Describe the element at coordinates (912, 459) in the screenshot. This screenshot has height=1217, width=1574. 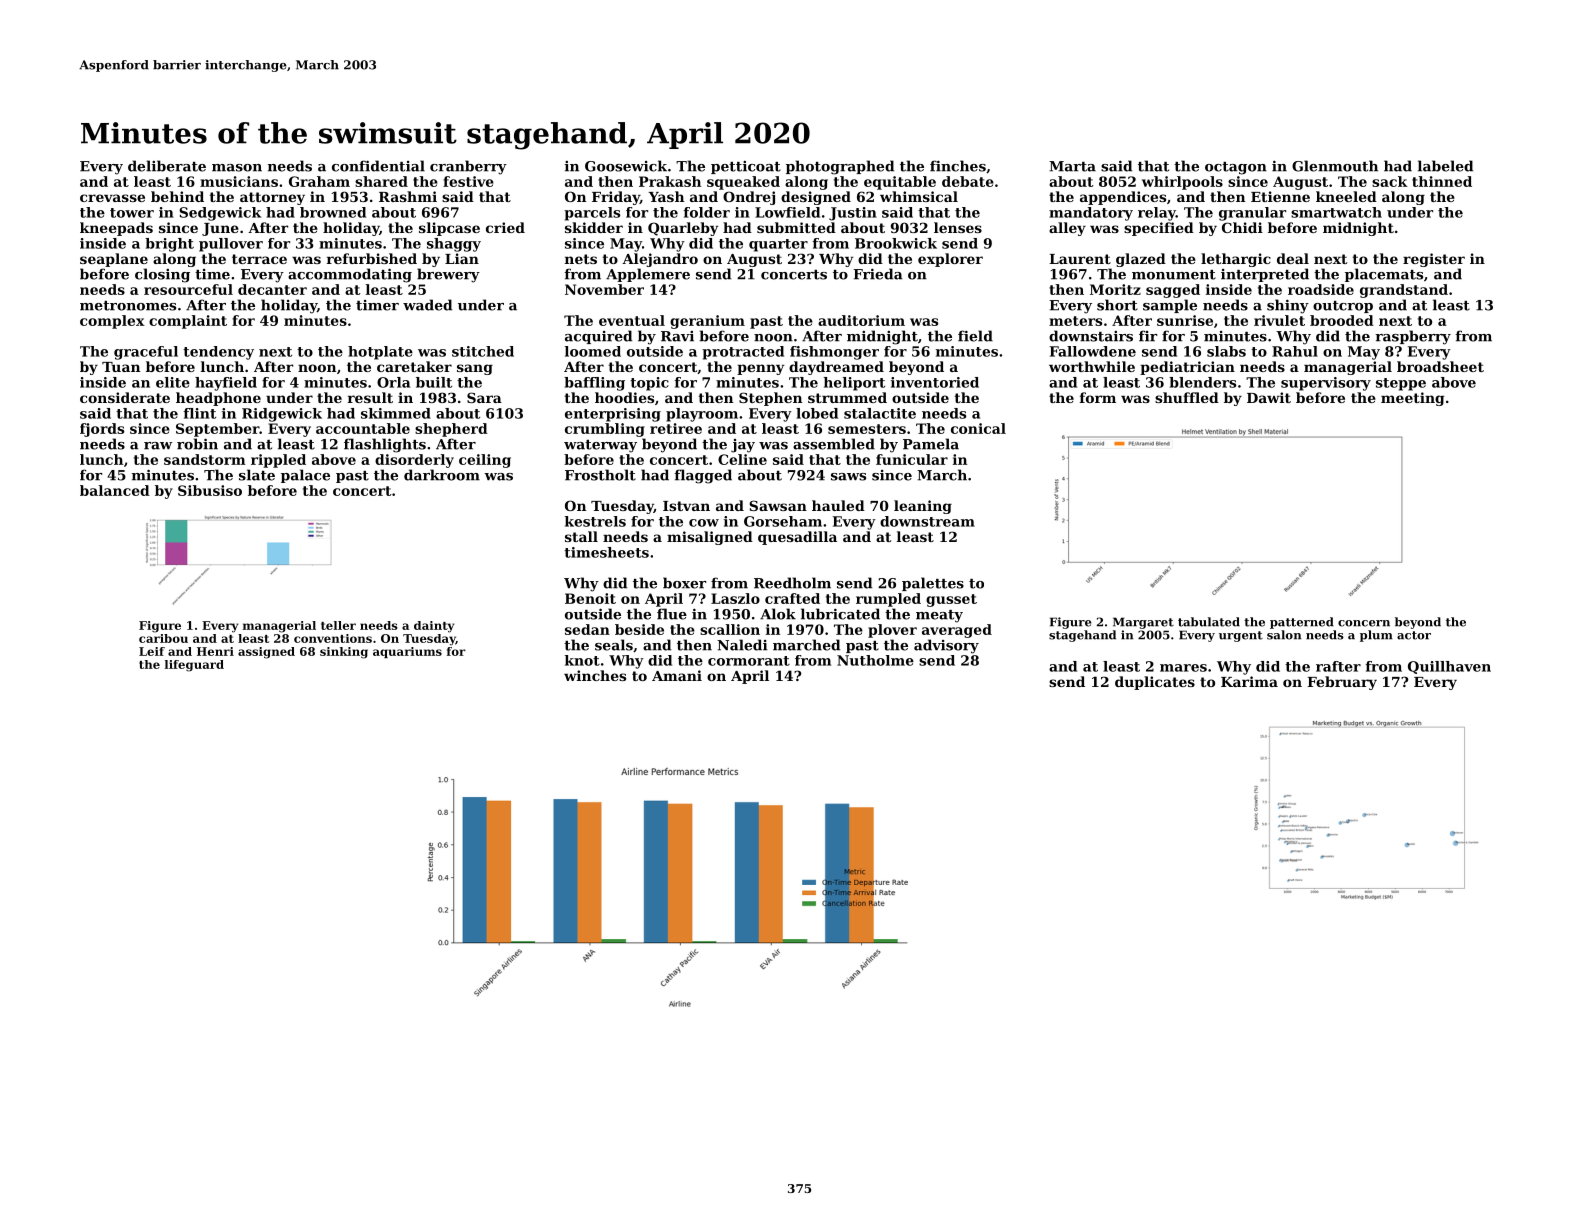
I see `funicular` at that location.
